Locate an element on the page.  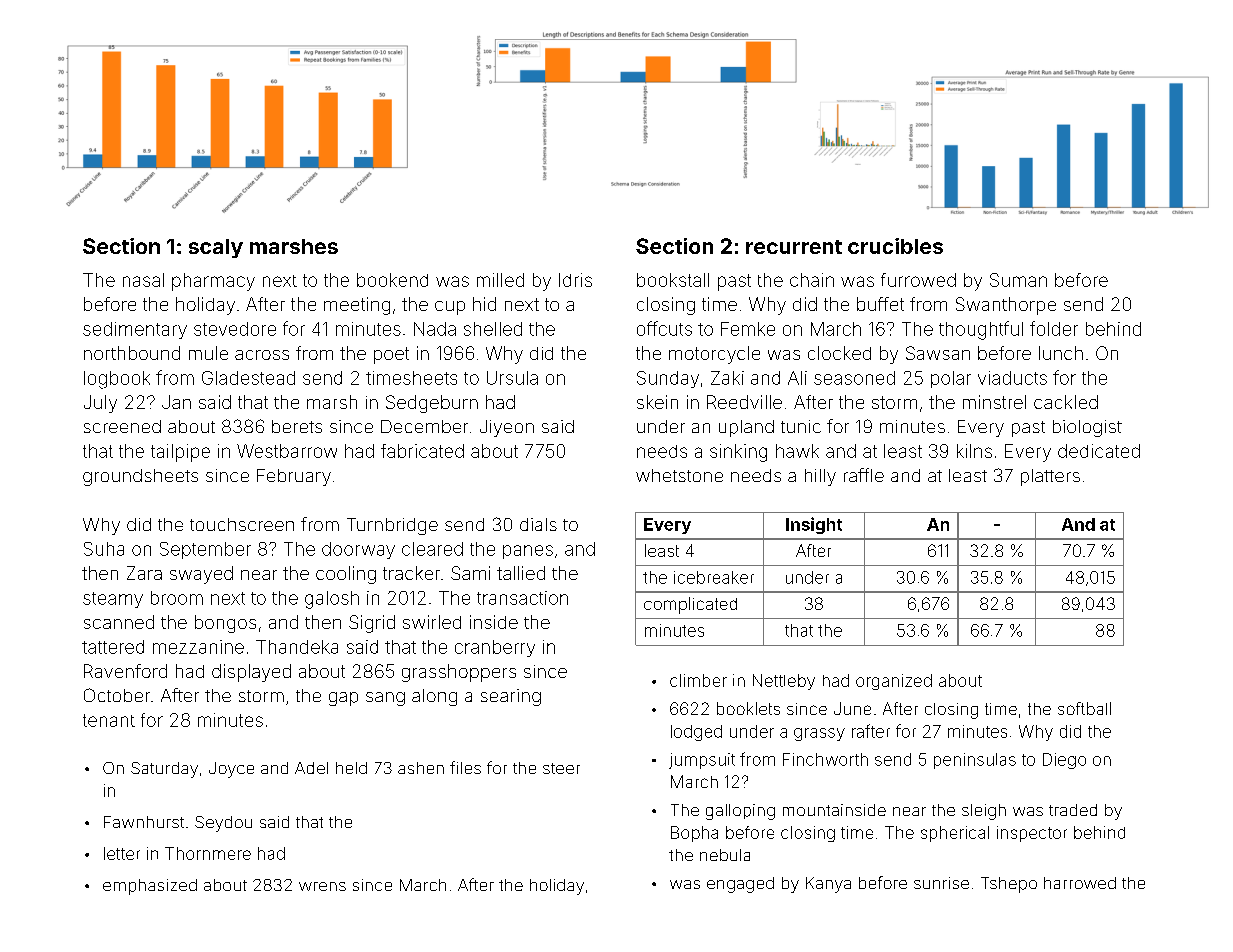
Suha is located at coordinates (104, 549).
